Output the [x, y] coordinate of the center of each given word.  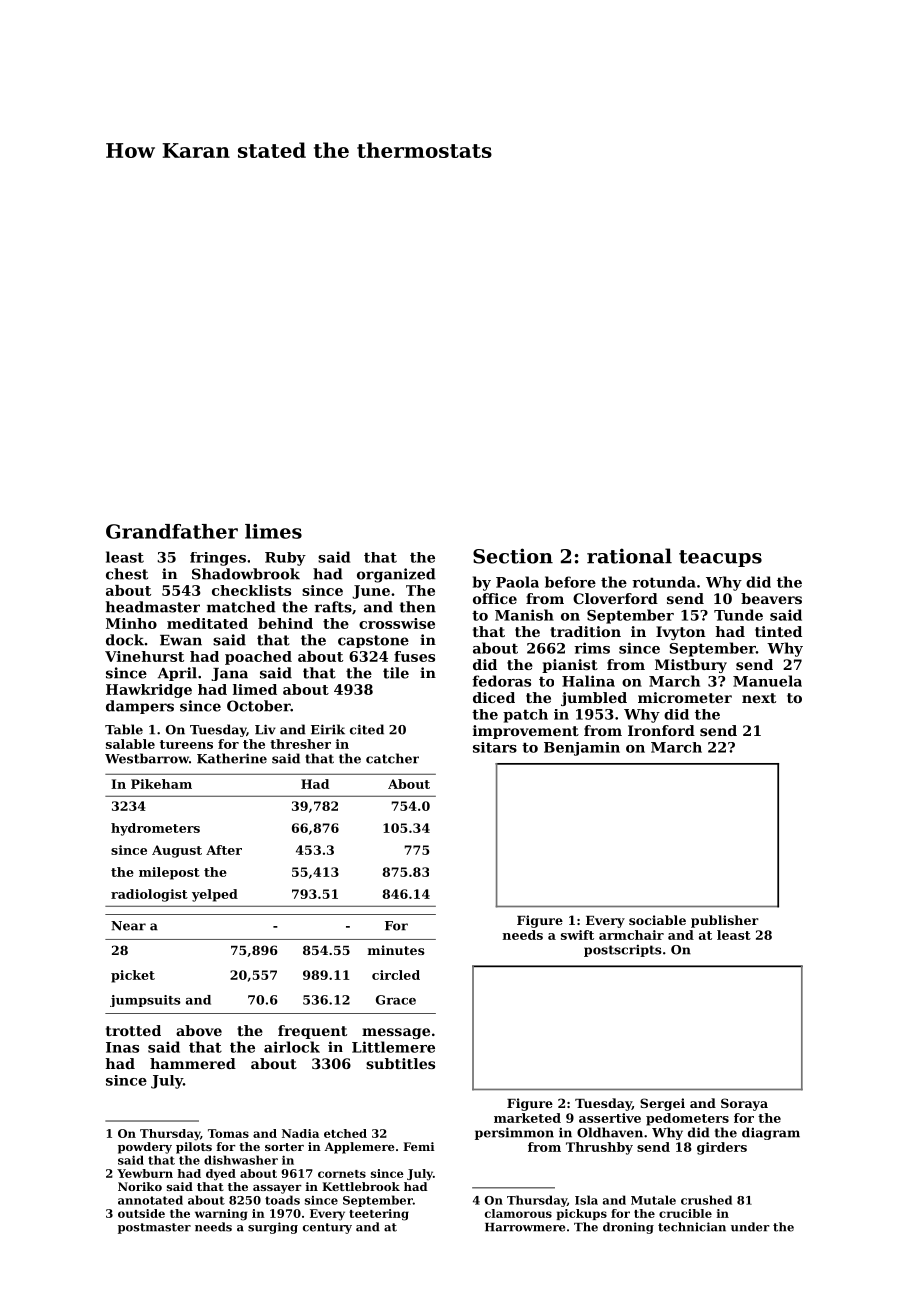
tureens [186, 744]
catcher [392, 758]
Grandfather [172, 531]
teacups [720, 558]
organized [396, 575]
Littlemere [393, 1047]
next [759, 698]
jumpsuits [145, 1001]
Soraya [744, 1104]
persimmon [514, 1133]
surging [273, 1228]
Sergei [662, 1104]
